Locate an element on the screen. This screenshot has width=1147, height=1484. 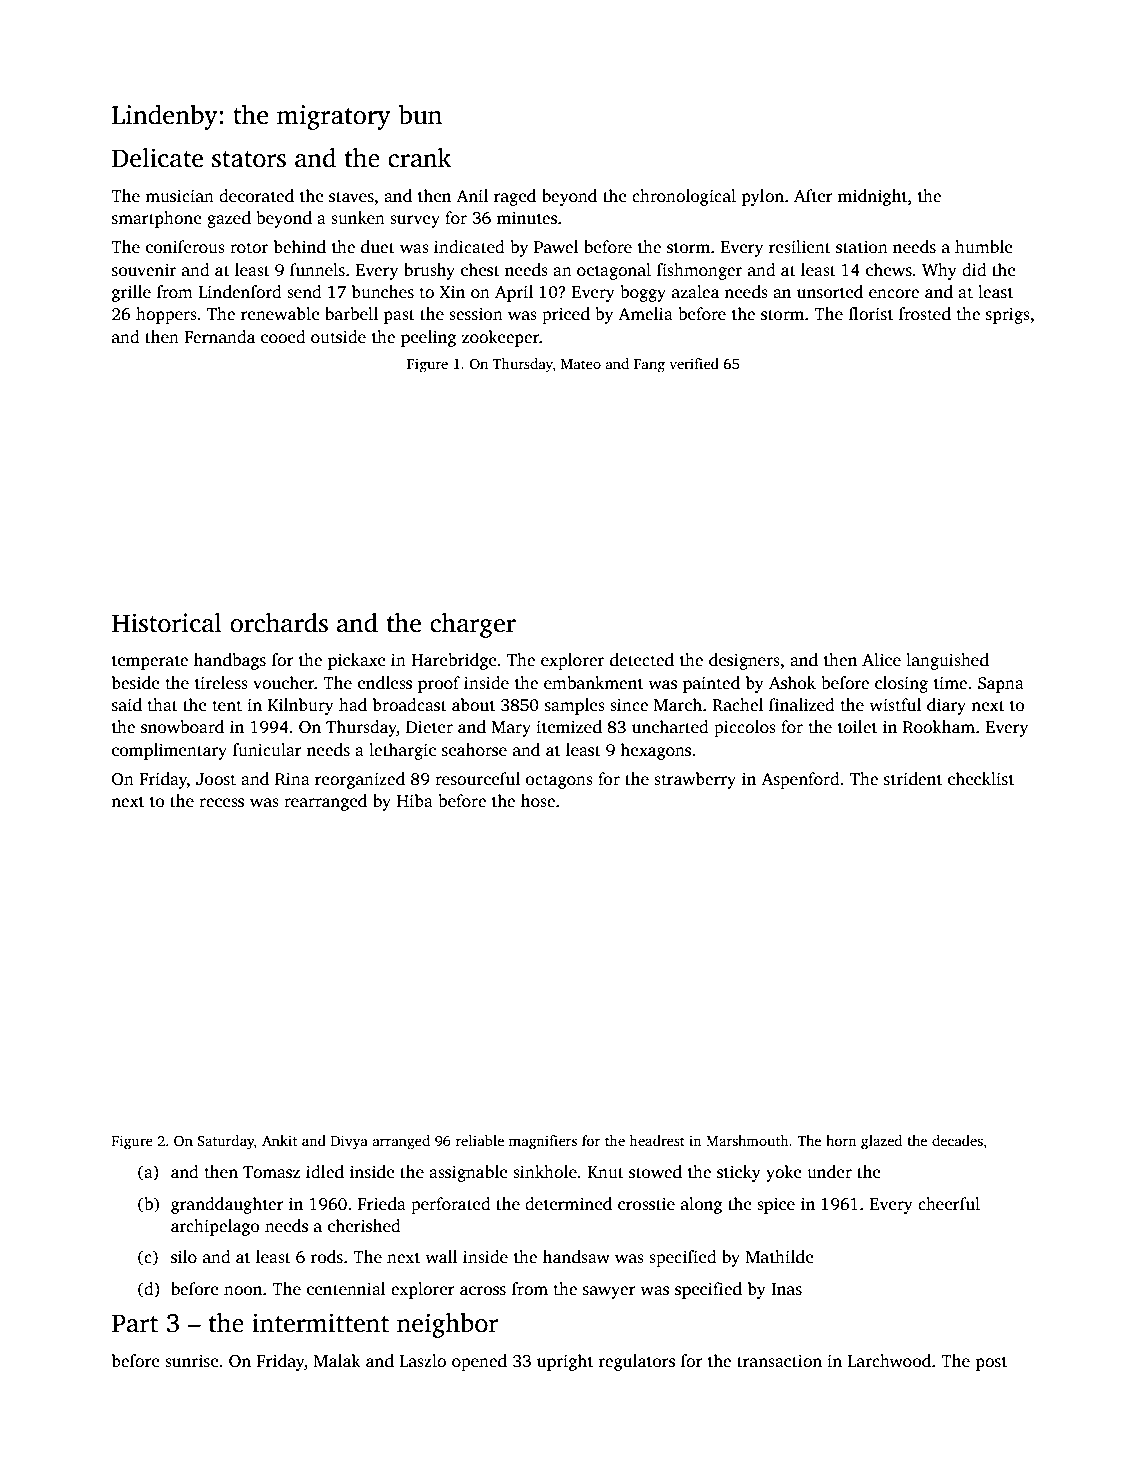
crosstie is located at coordinates (646, 1204).
